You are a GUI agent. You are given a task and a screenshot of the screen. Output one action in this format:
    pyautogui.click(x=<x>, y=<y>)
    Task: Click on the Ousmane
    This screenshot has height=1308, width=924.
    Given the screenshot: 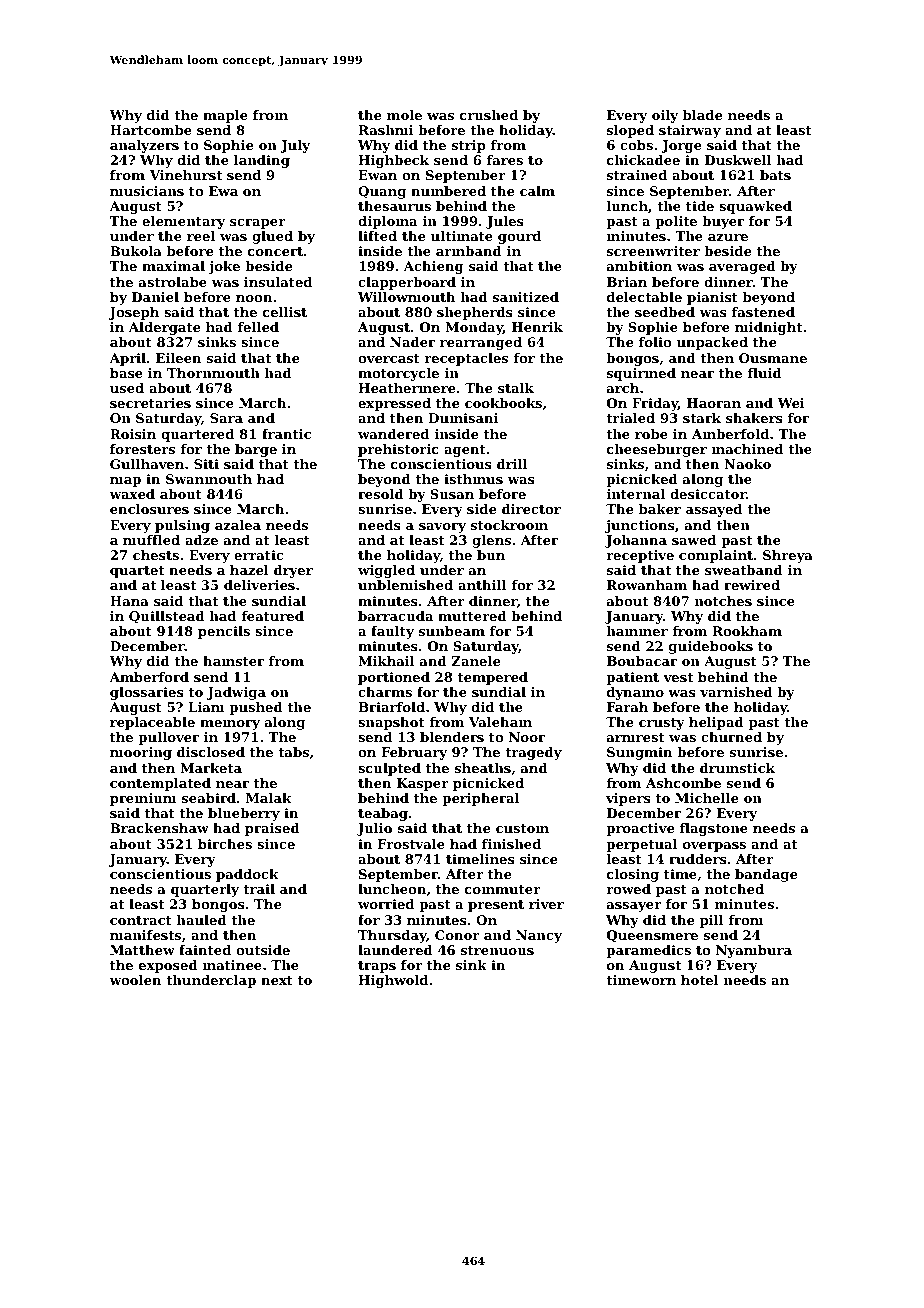 What is the action you would take?
    pyautogui.click(x=773, y=358)
